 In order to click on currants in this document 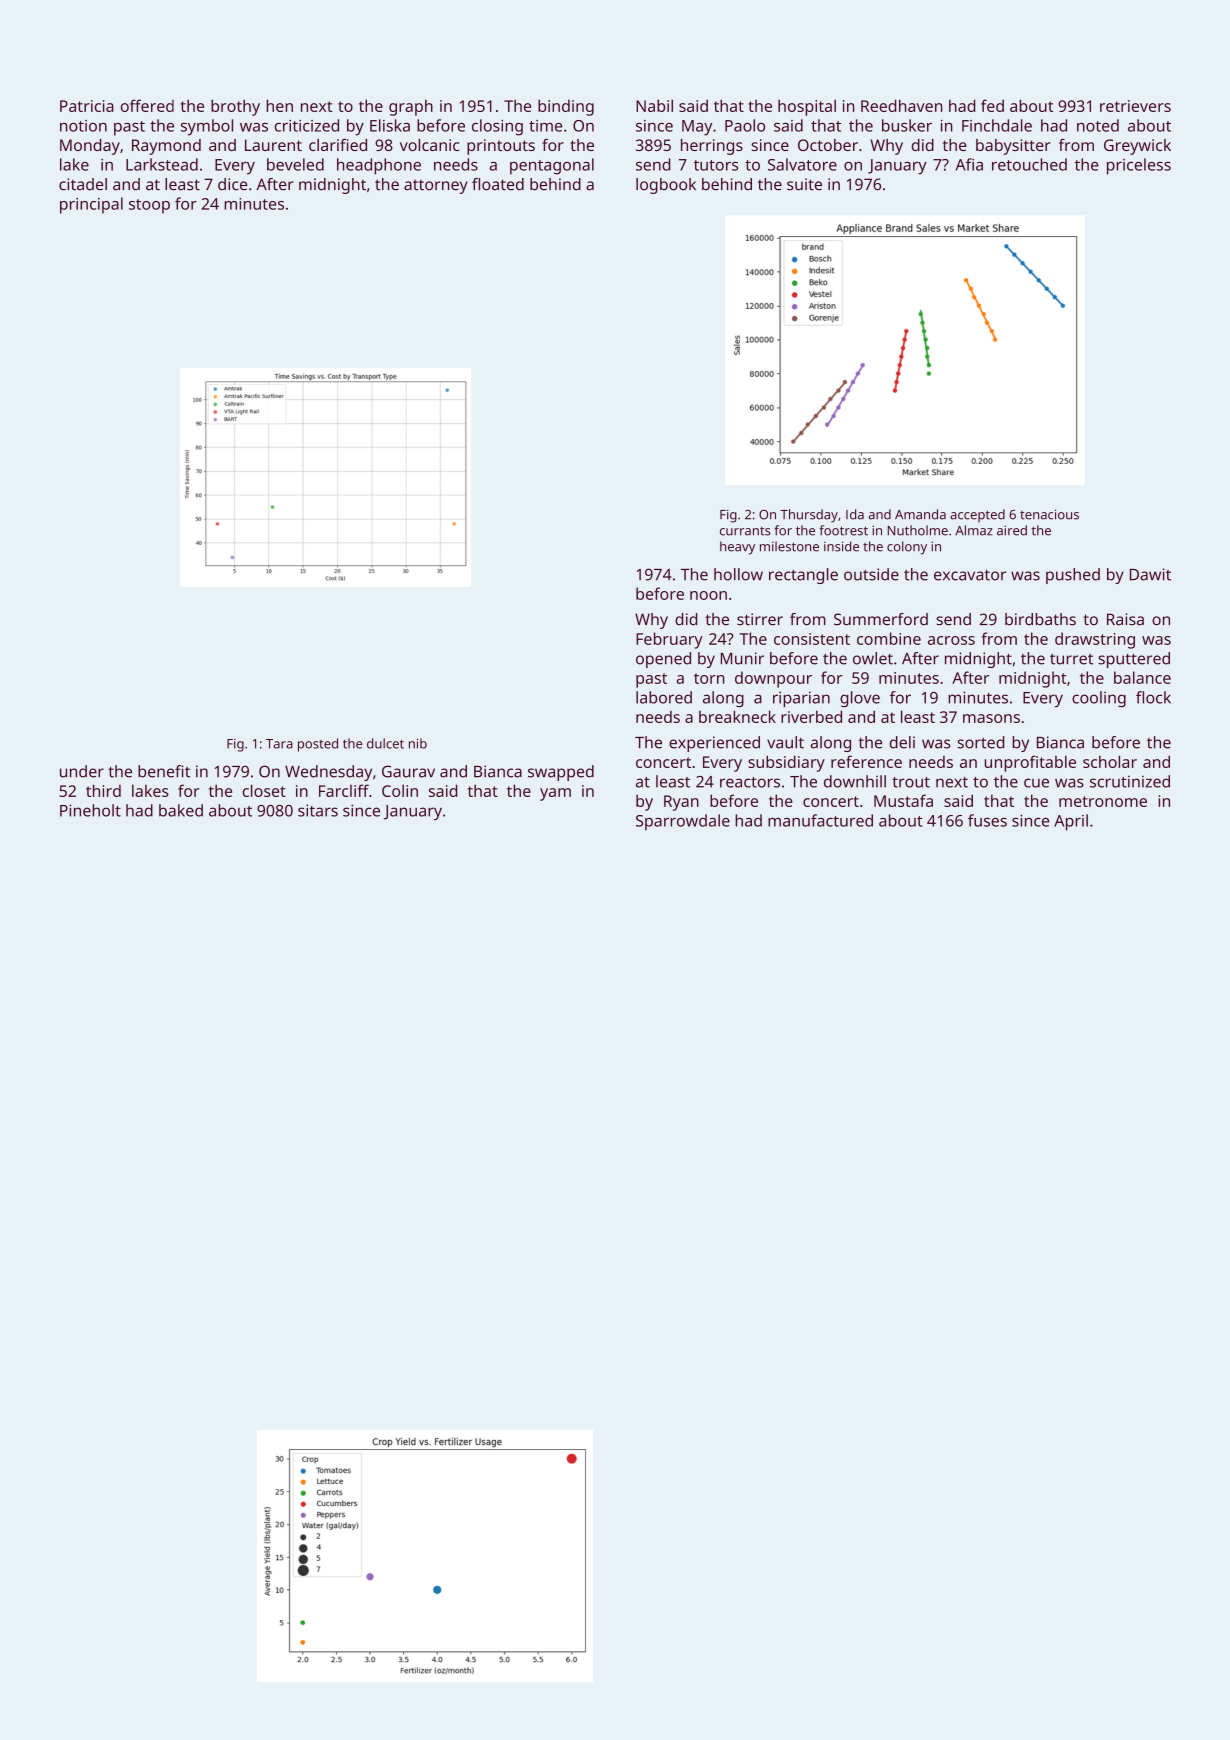, I will do `click(745, 531)`.
